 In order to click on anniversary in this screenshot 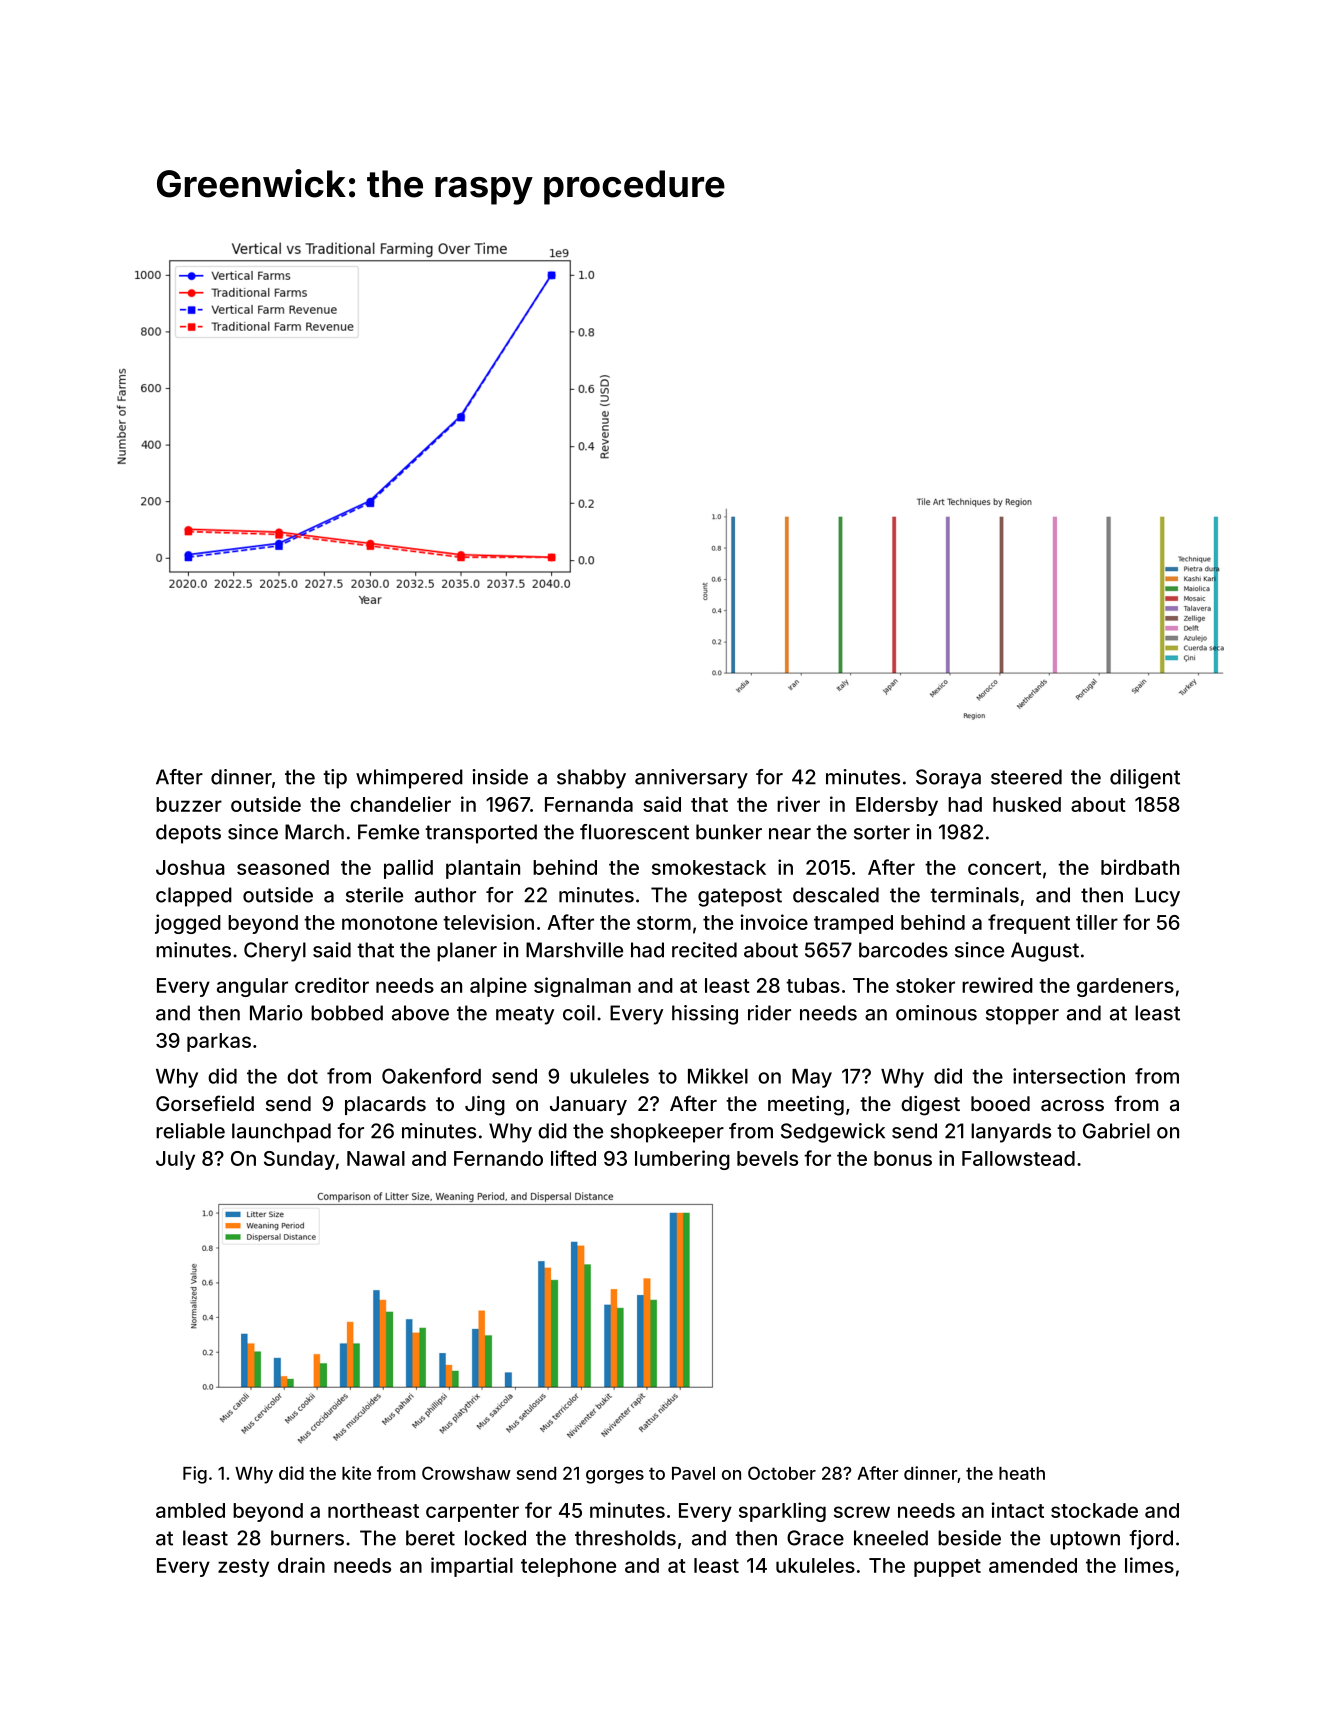, I will do `click(691, 779)`.
